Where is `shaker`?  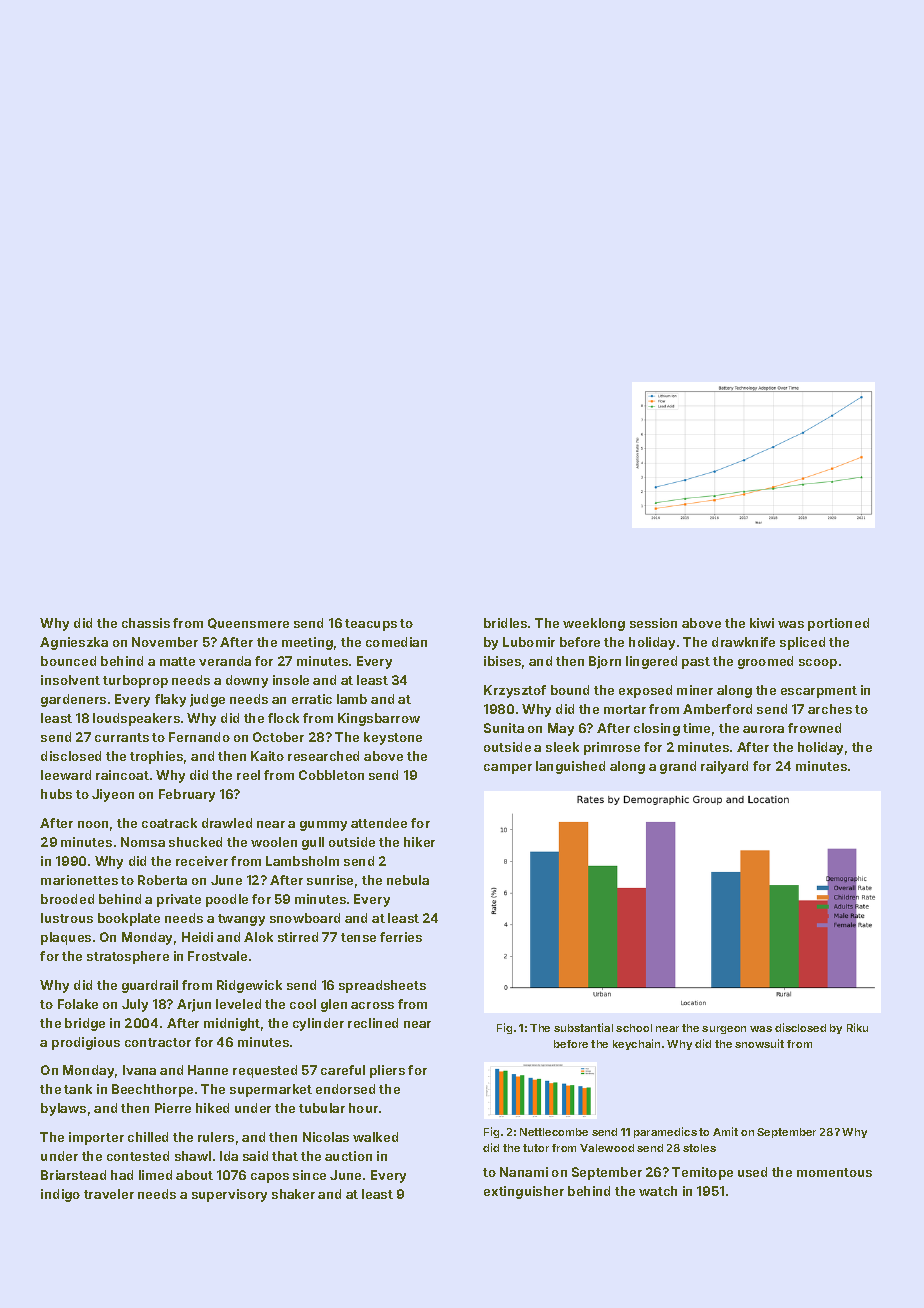 shaker is located at coordinates (293, 1194).
